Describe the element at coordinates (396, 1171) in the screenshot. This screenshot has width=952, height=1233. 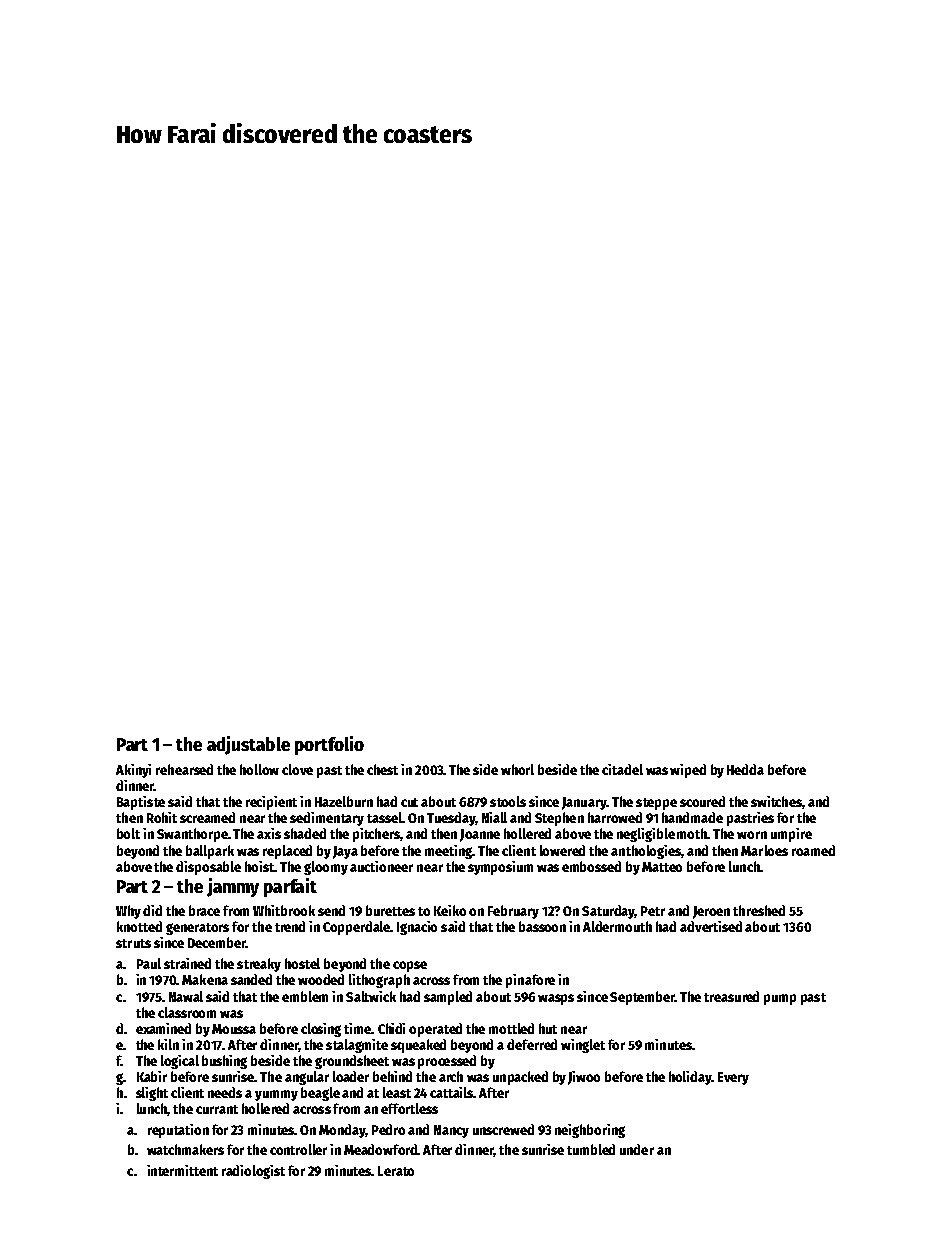
I see `Lerato` at that location.
